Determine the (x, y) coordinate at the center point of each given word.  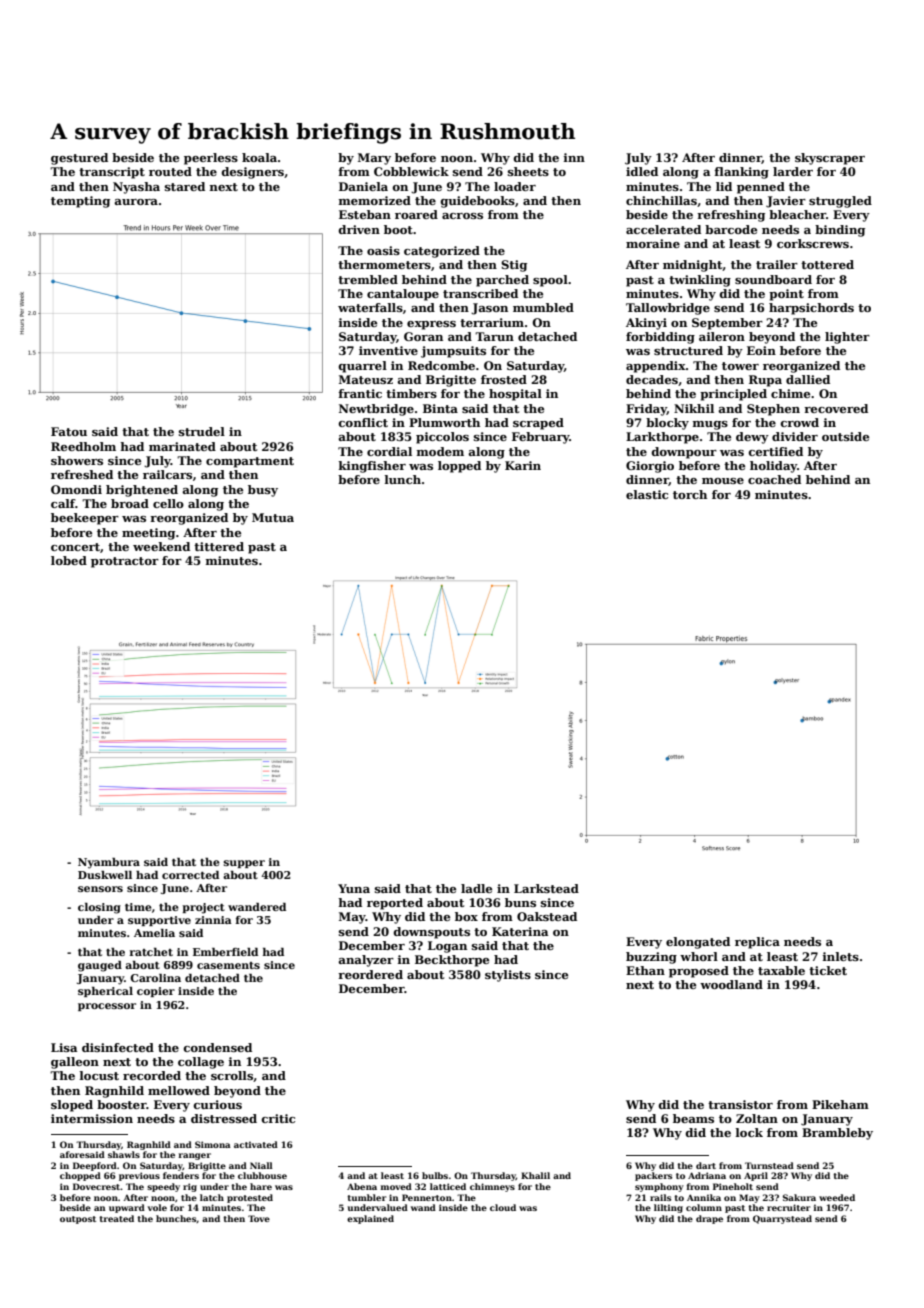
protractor (125, 562)
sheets (528, 171)
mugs (710, 425)
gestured (79, 159)
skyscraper (830, 159)
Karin (523, 465)
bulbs (435, 1175)
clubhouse (262, 1175)
